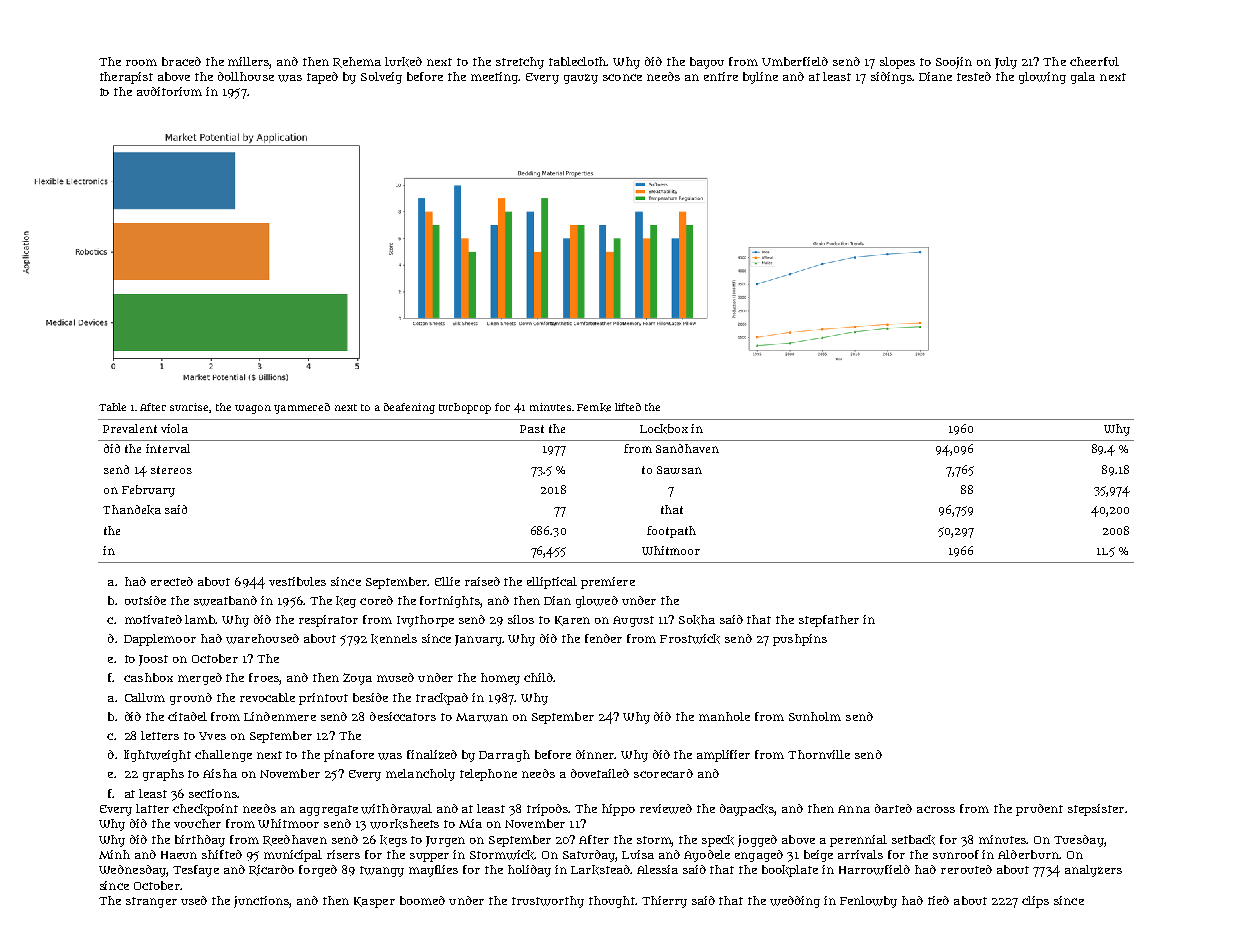 The width and height of the screenshot is (1233, 952). Describe the element at coordinates (1096, 810) in the screenshot. I see `stepsister` at that location.
